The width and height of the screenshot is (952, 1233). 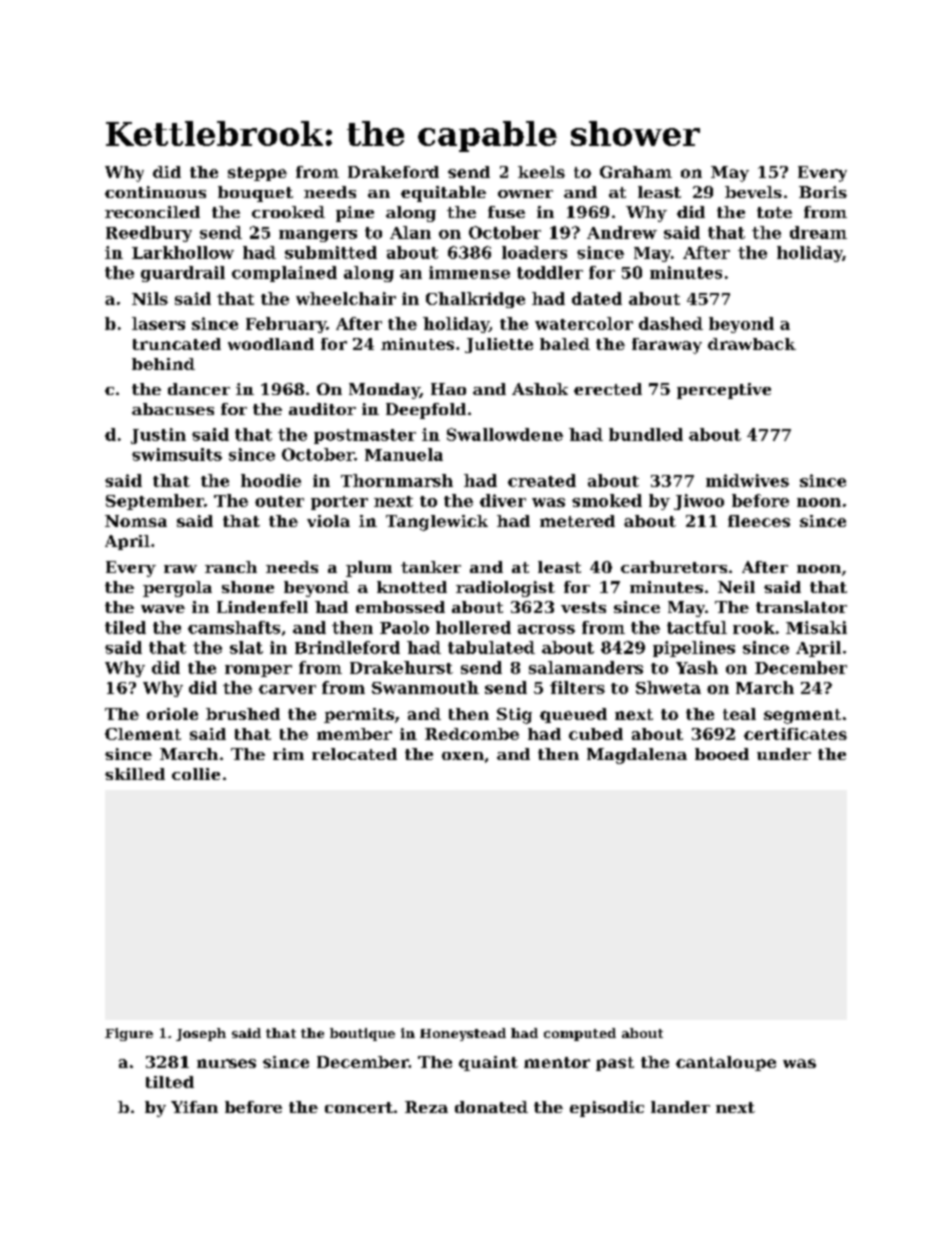 I want to click on Yash, so click(x=697, y=667).
